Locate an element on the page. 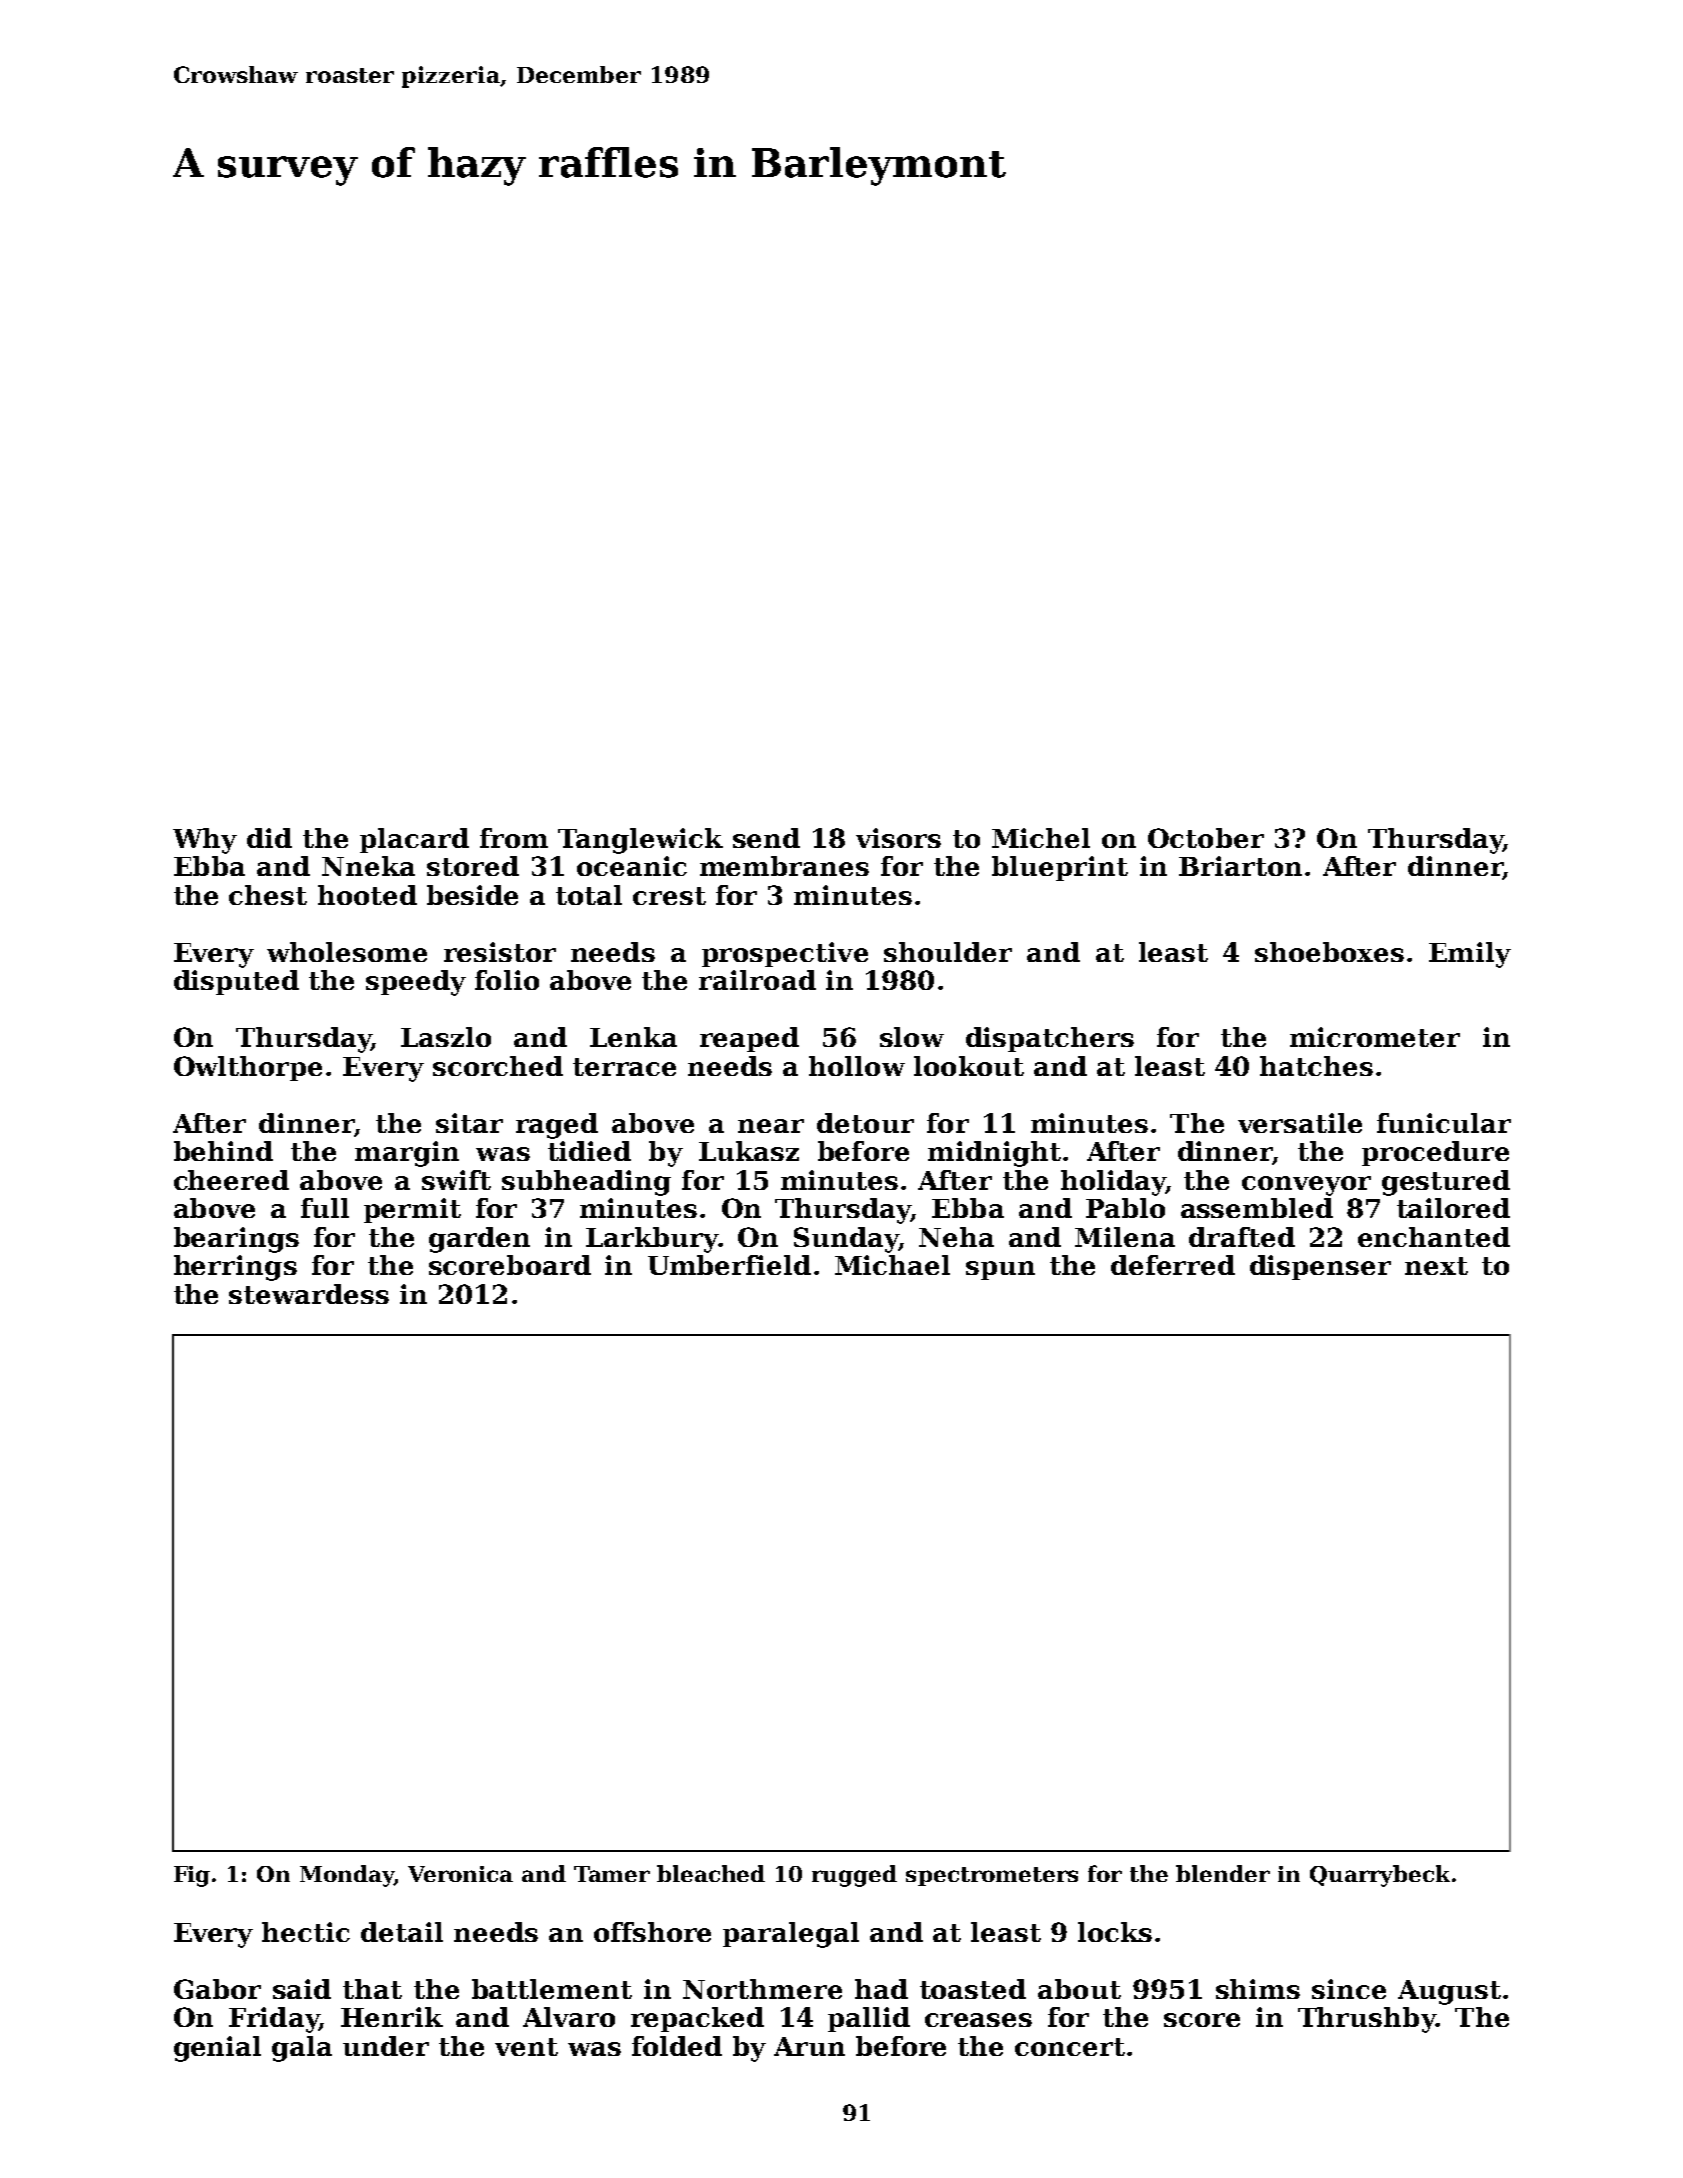 This image has height=2178, width=1683. concert is located at coordinates (1070, 2047).
